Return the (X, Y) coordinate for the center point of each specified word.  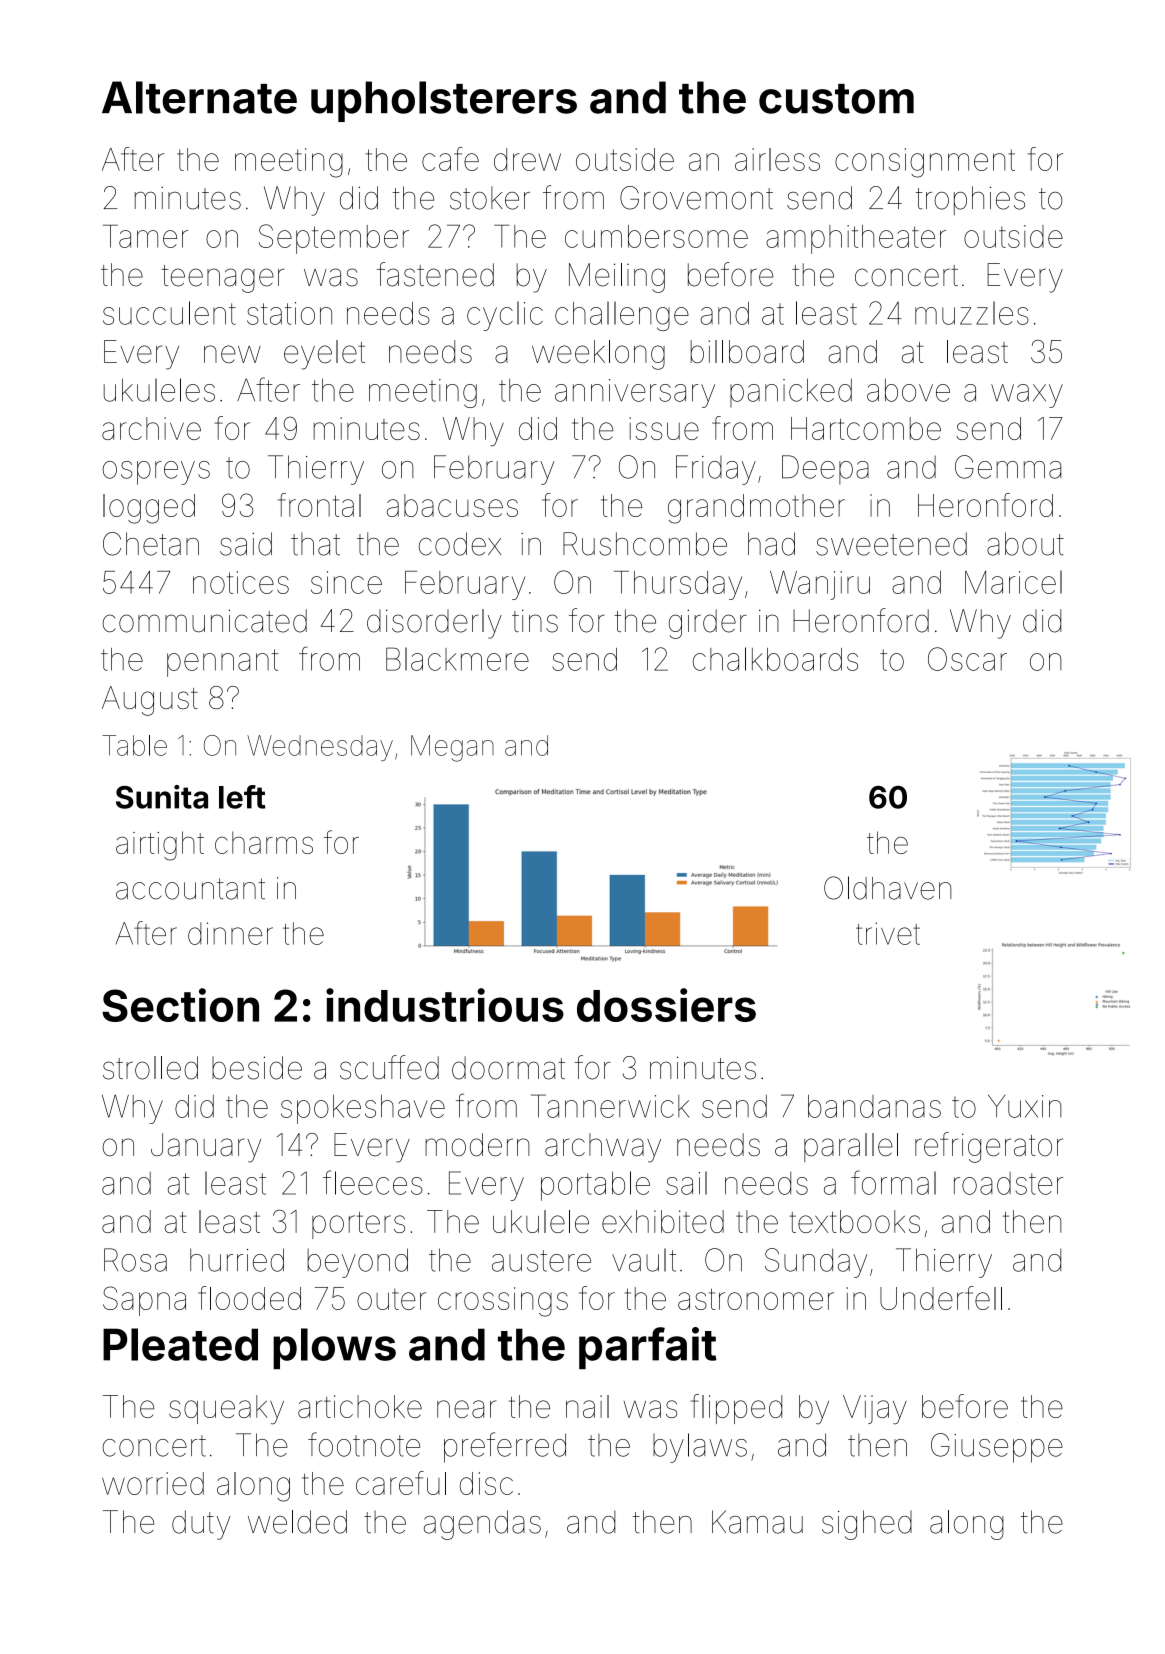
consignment (925, 163)
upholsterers (444, 101)
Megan (452, 748)
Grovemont (696, 198)
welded (297, 1522)
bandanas (874, 1106)
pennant (222, 663)
